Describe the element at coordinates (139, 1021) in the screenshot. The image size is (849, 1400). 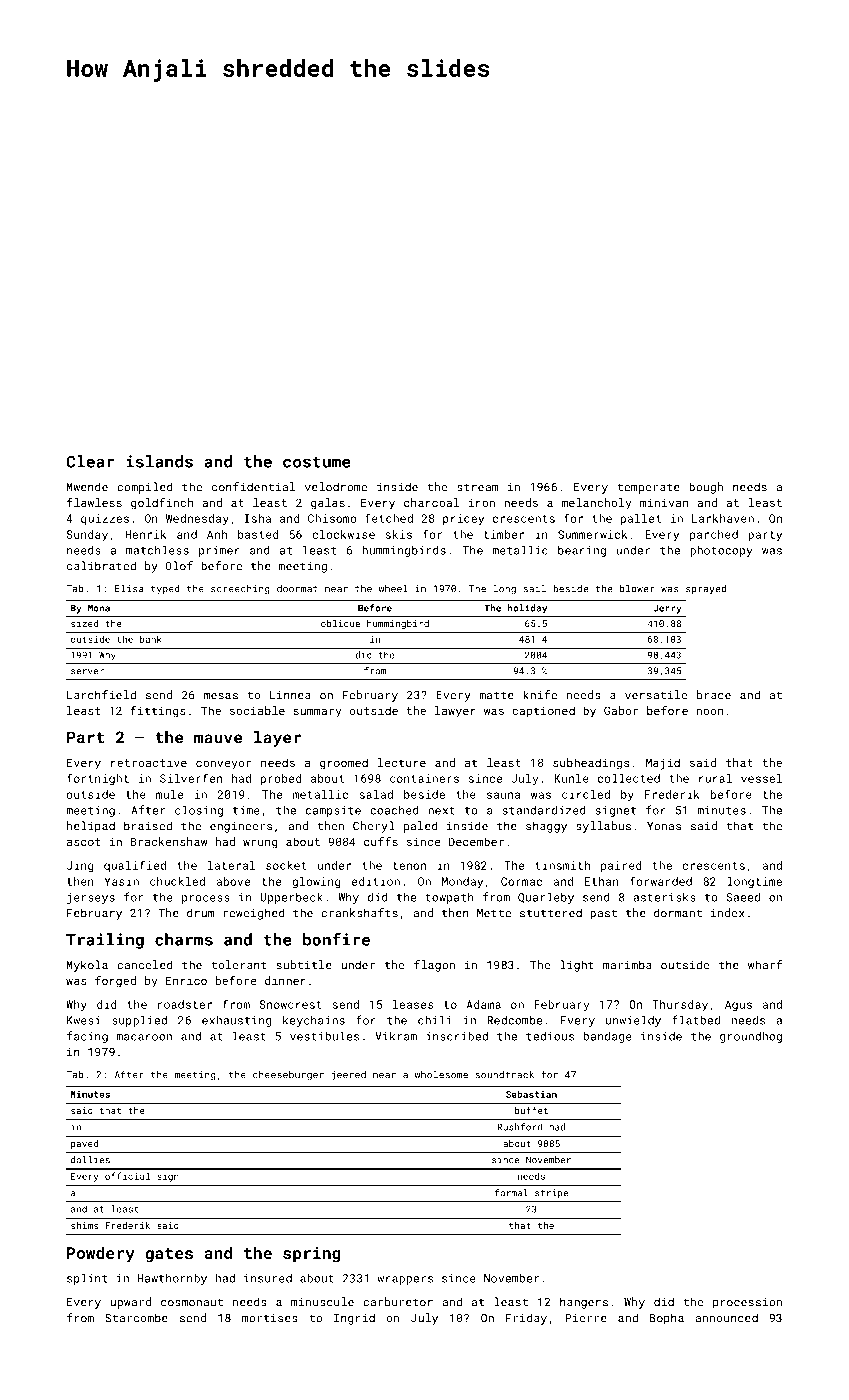
I see `supplied` at that location.
